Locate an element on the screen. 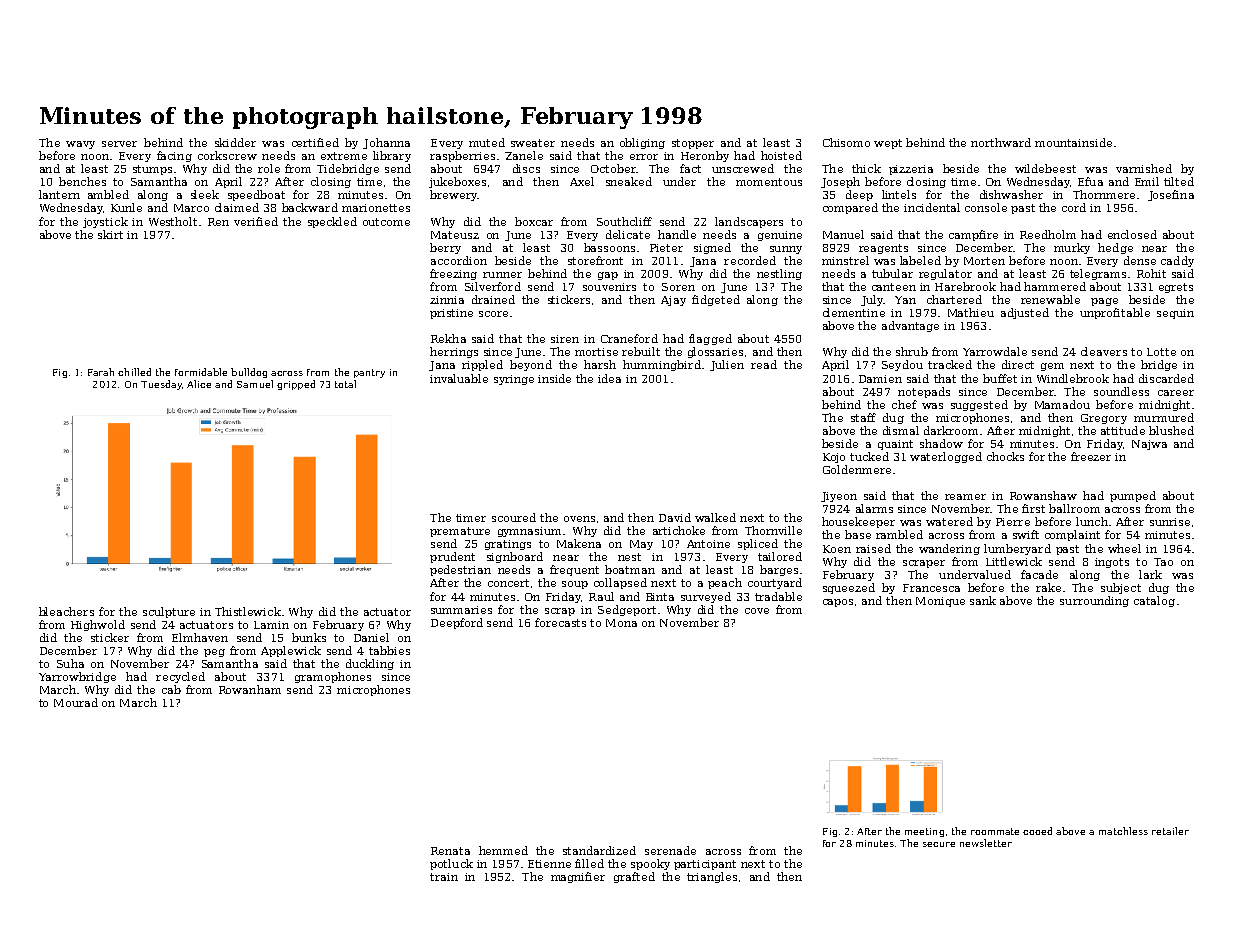 The width and height of the screenshot is (1233, 952). Julien is located at coordinates (727, 365).
